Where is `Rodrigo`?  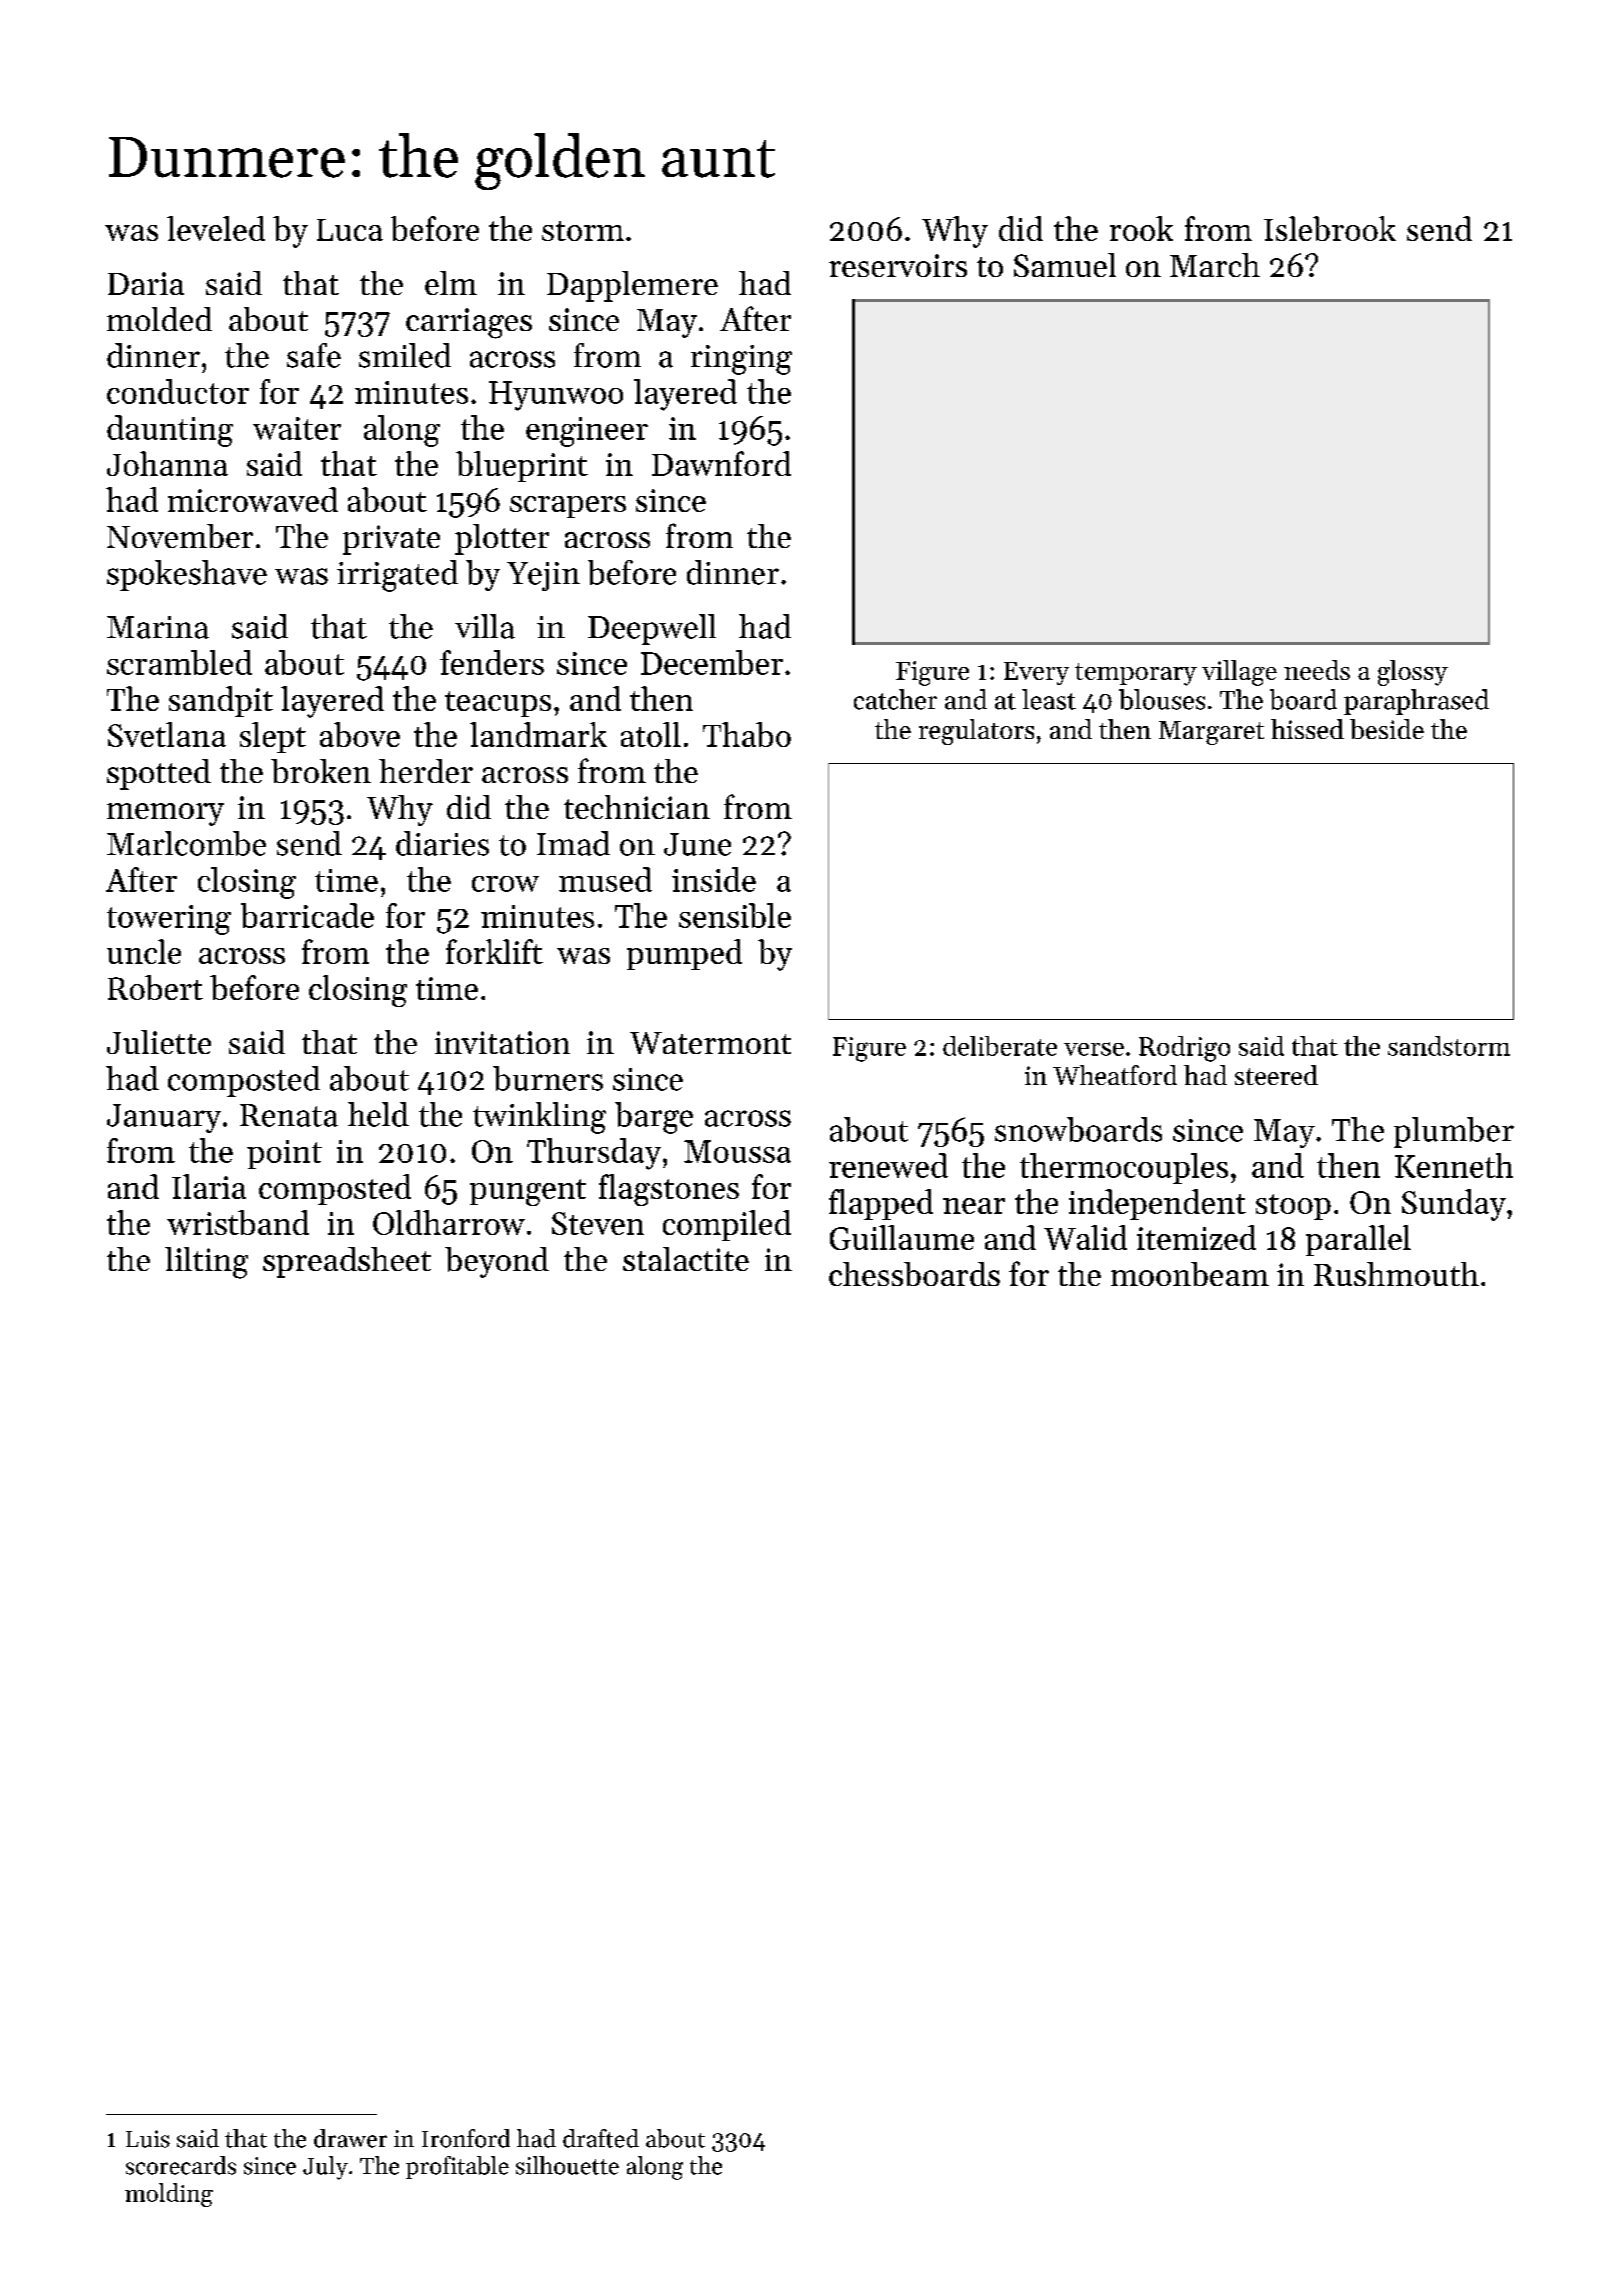
Rodrigo is located at coordinates (1184, 1049).
